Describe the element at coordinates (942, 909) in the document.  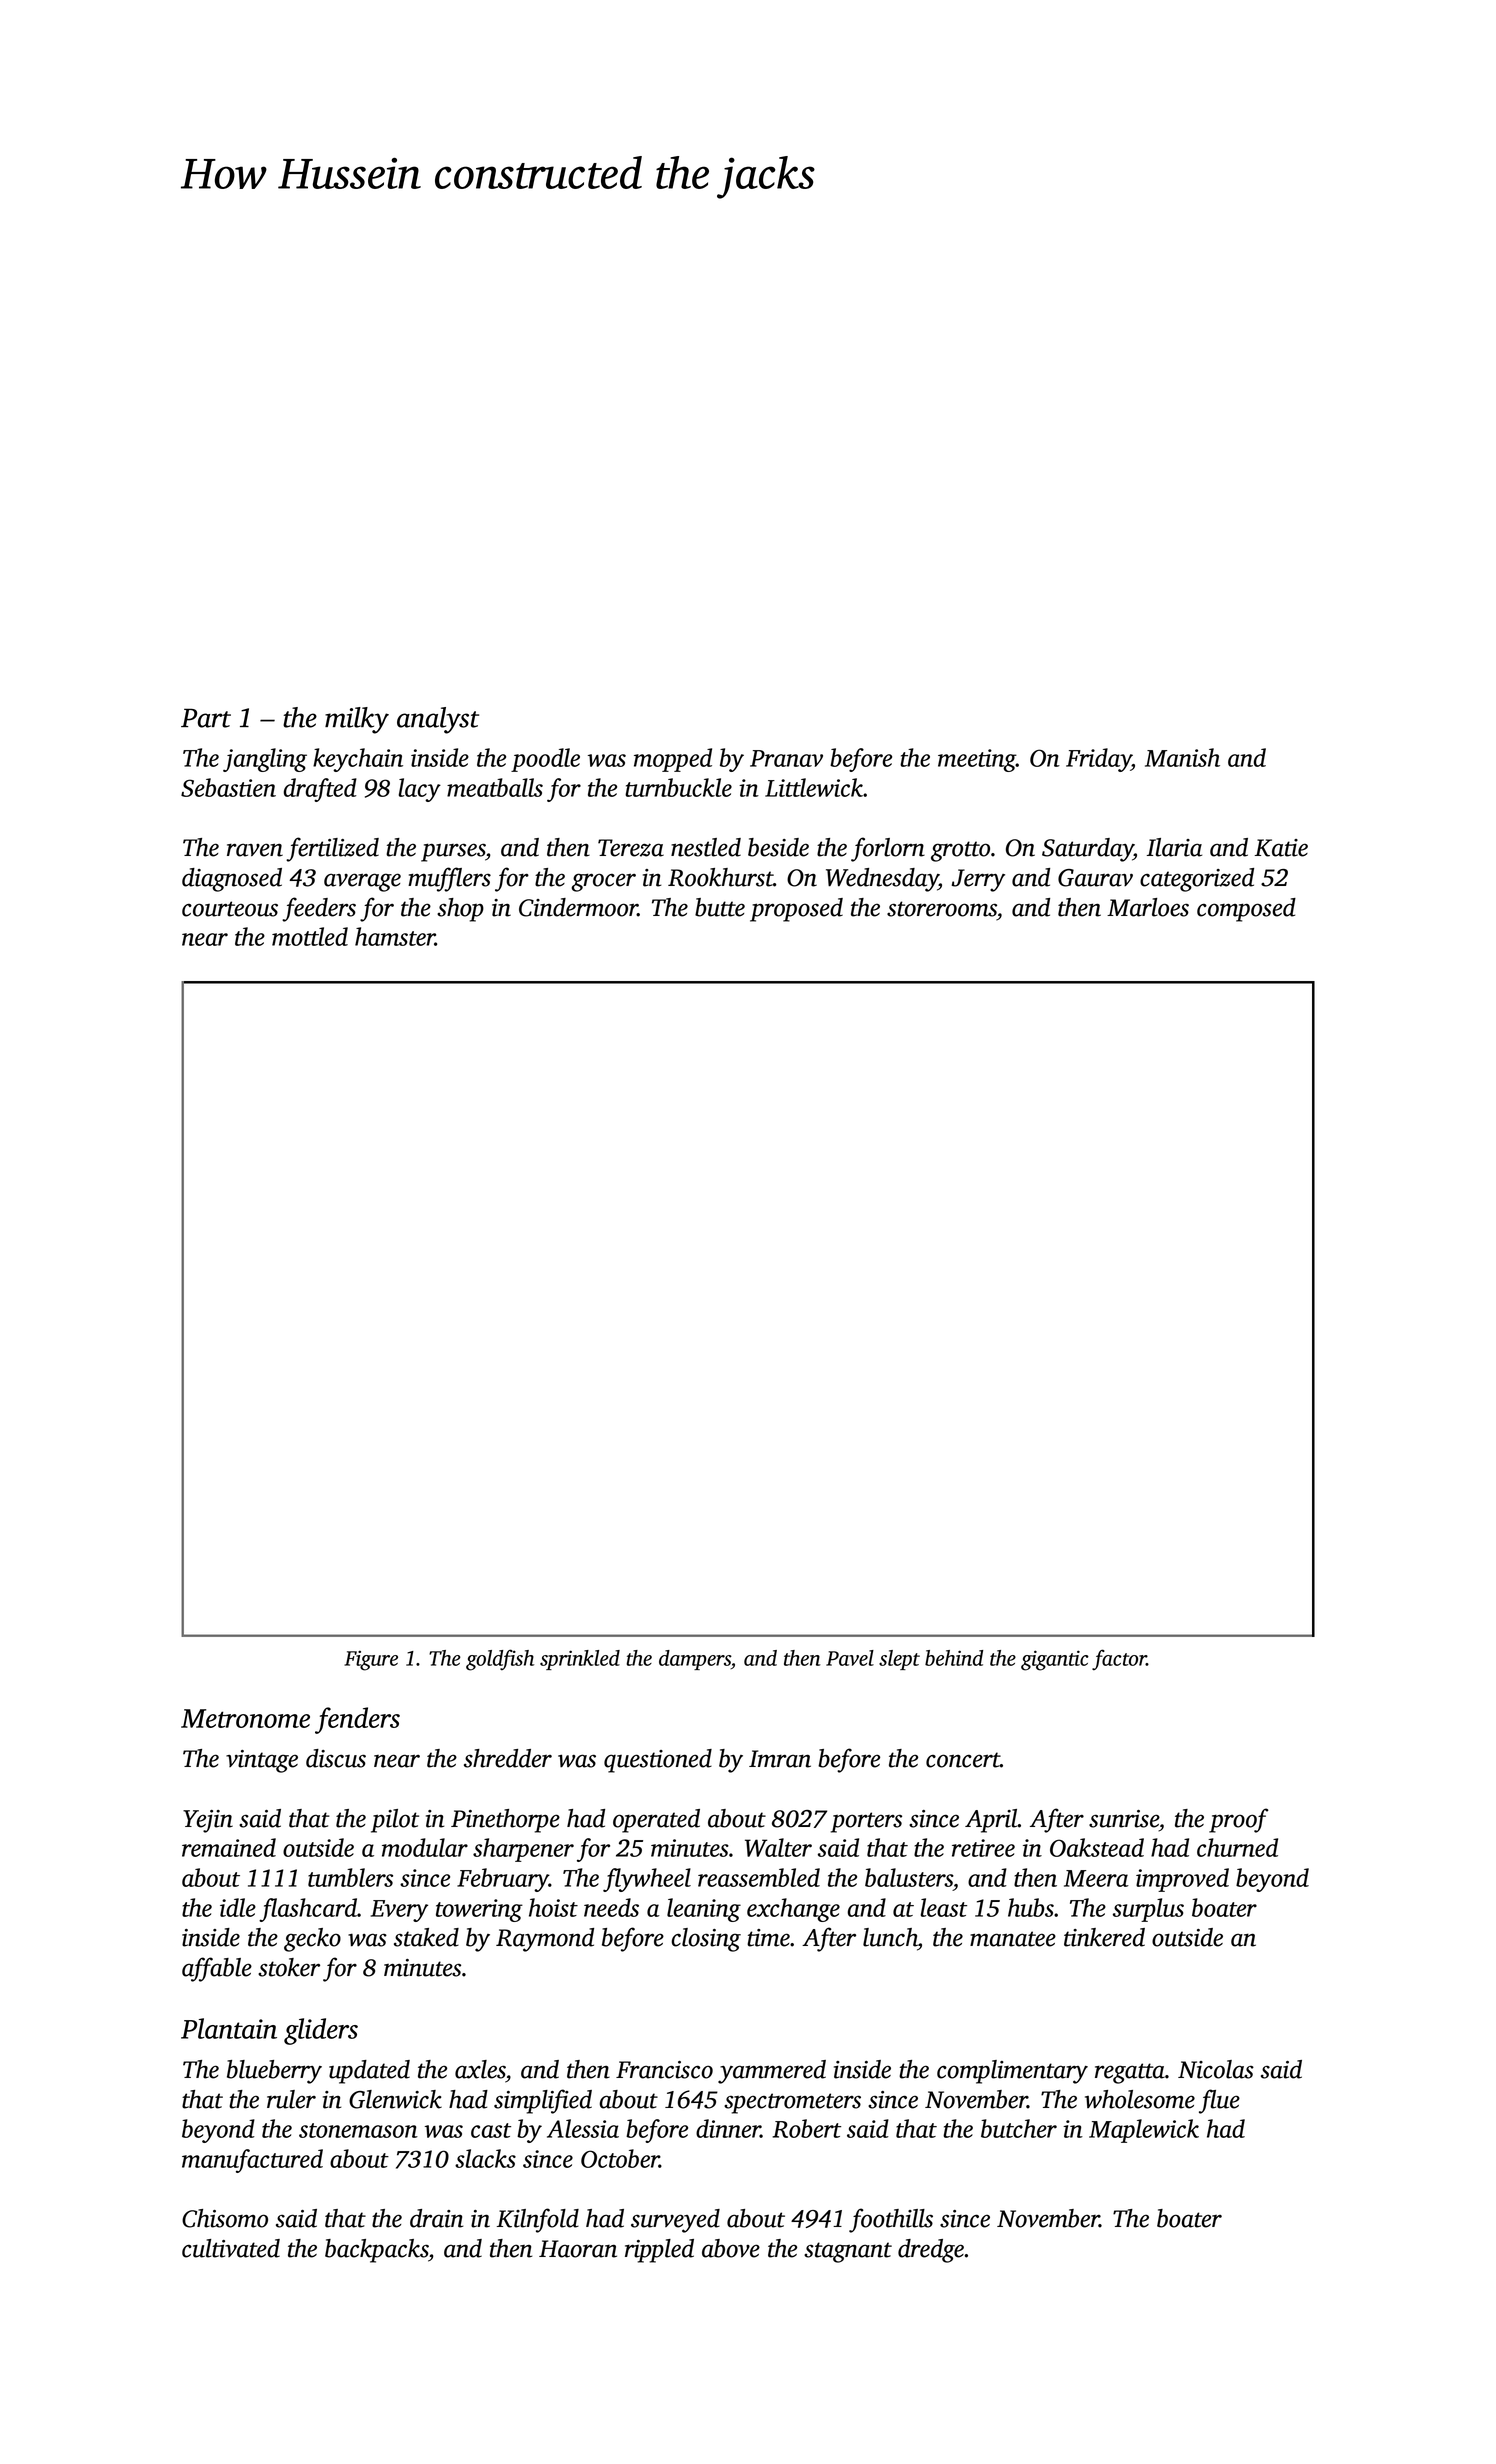
I see `storerooms` at that location.
